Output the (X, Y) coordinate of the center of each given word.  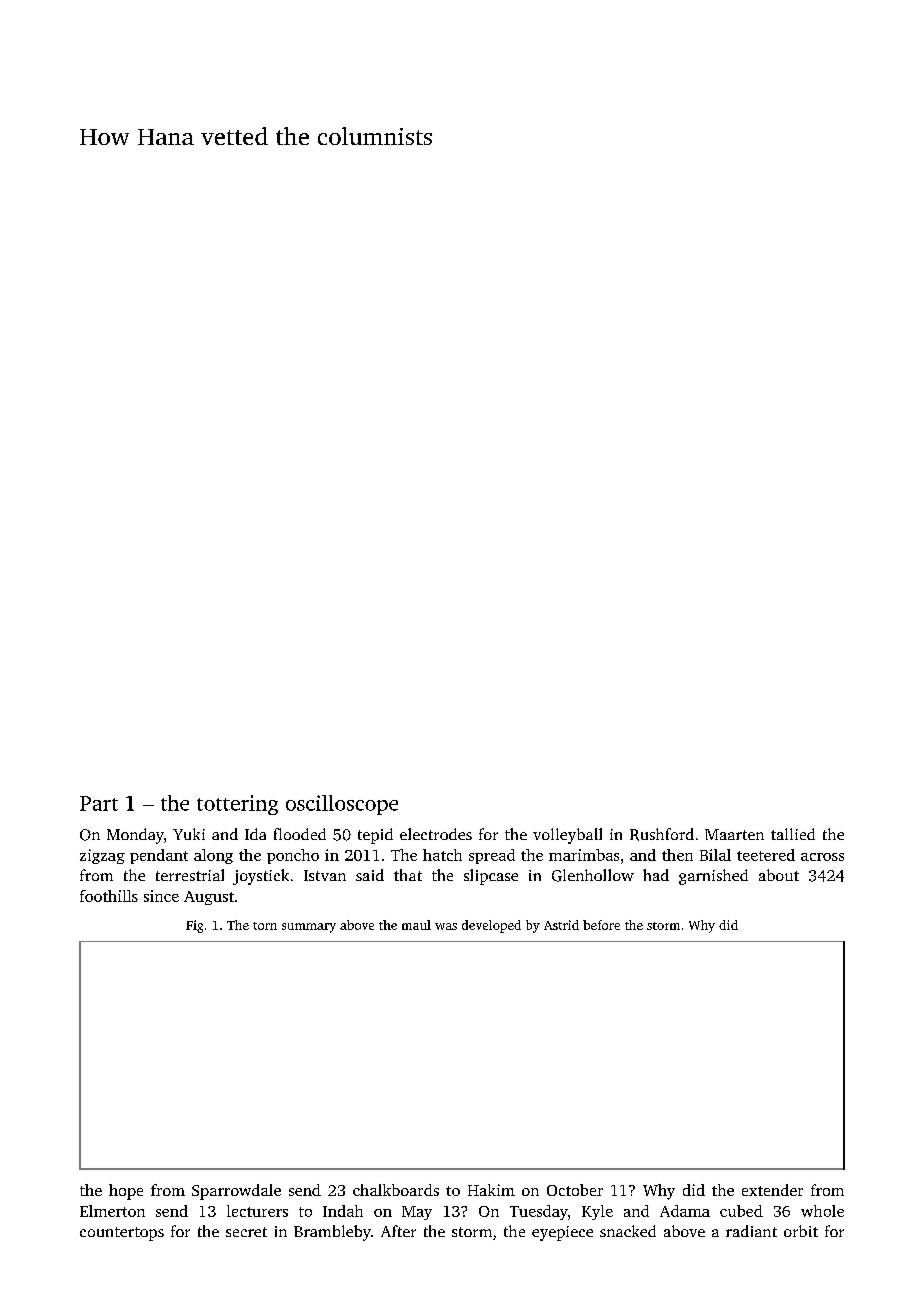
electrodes (436, 834)
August (209, 898)
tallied (793, 834)
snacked (628, 1231)
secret (246, 1232)
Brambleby (332, 1233)
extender (772, 1190)
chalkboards (396, 1190)
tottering (237, 805)
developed (491, 926)
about (779, 875)
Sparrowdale (236, 1192)
